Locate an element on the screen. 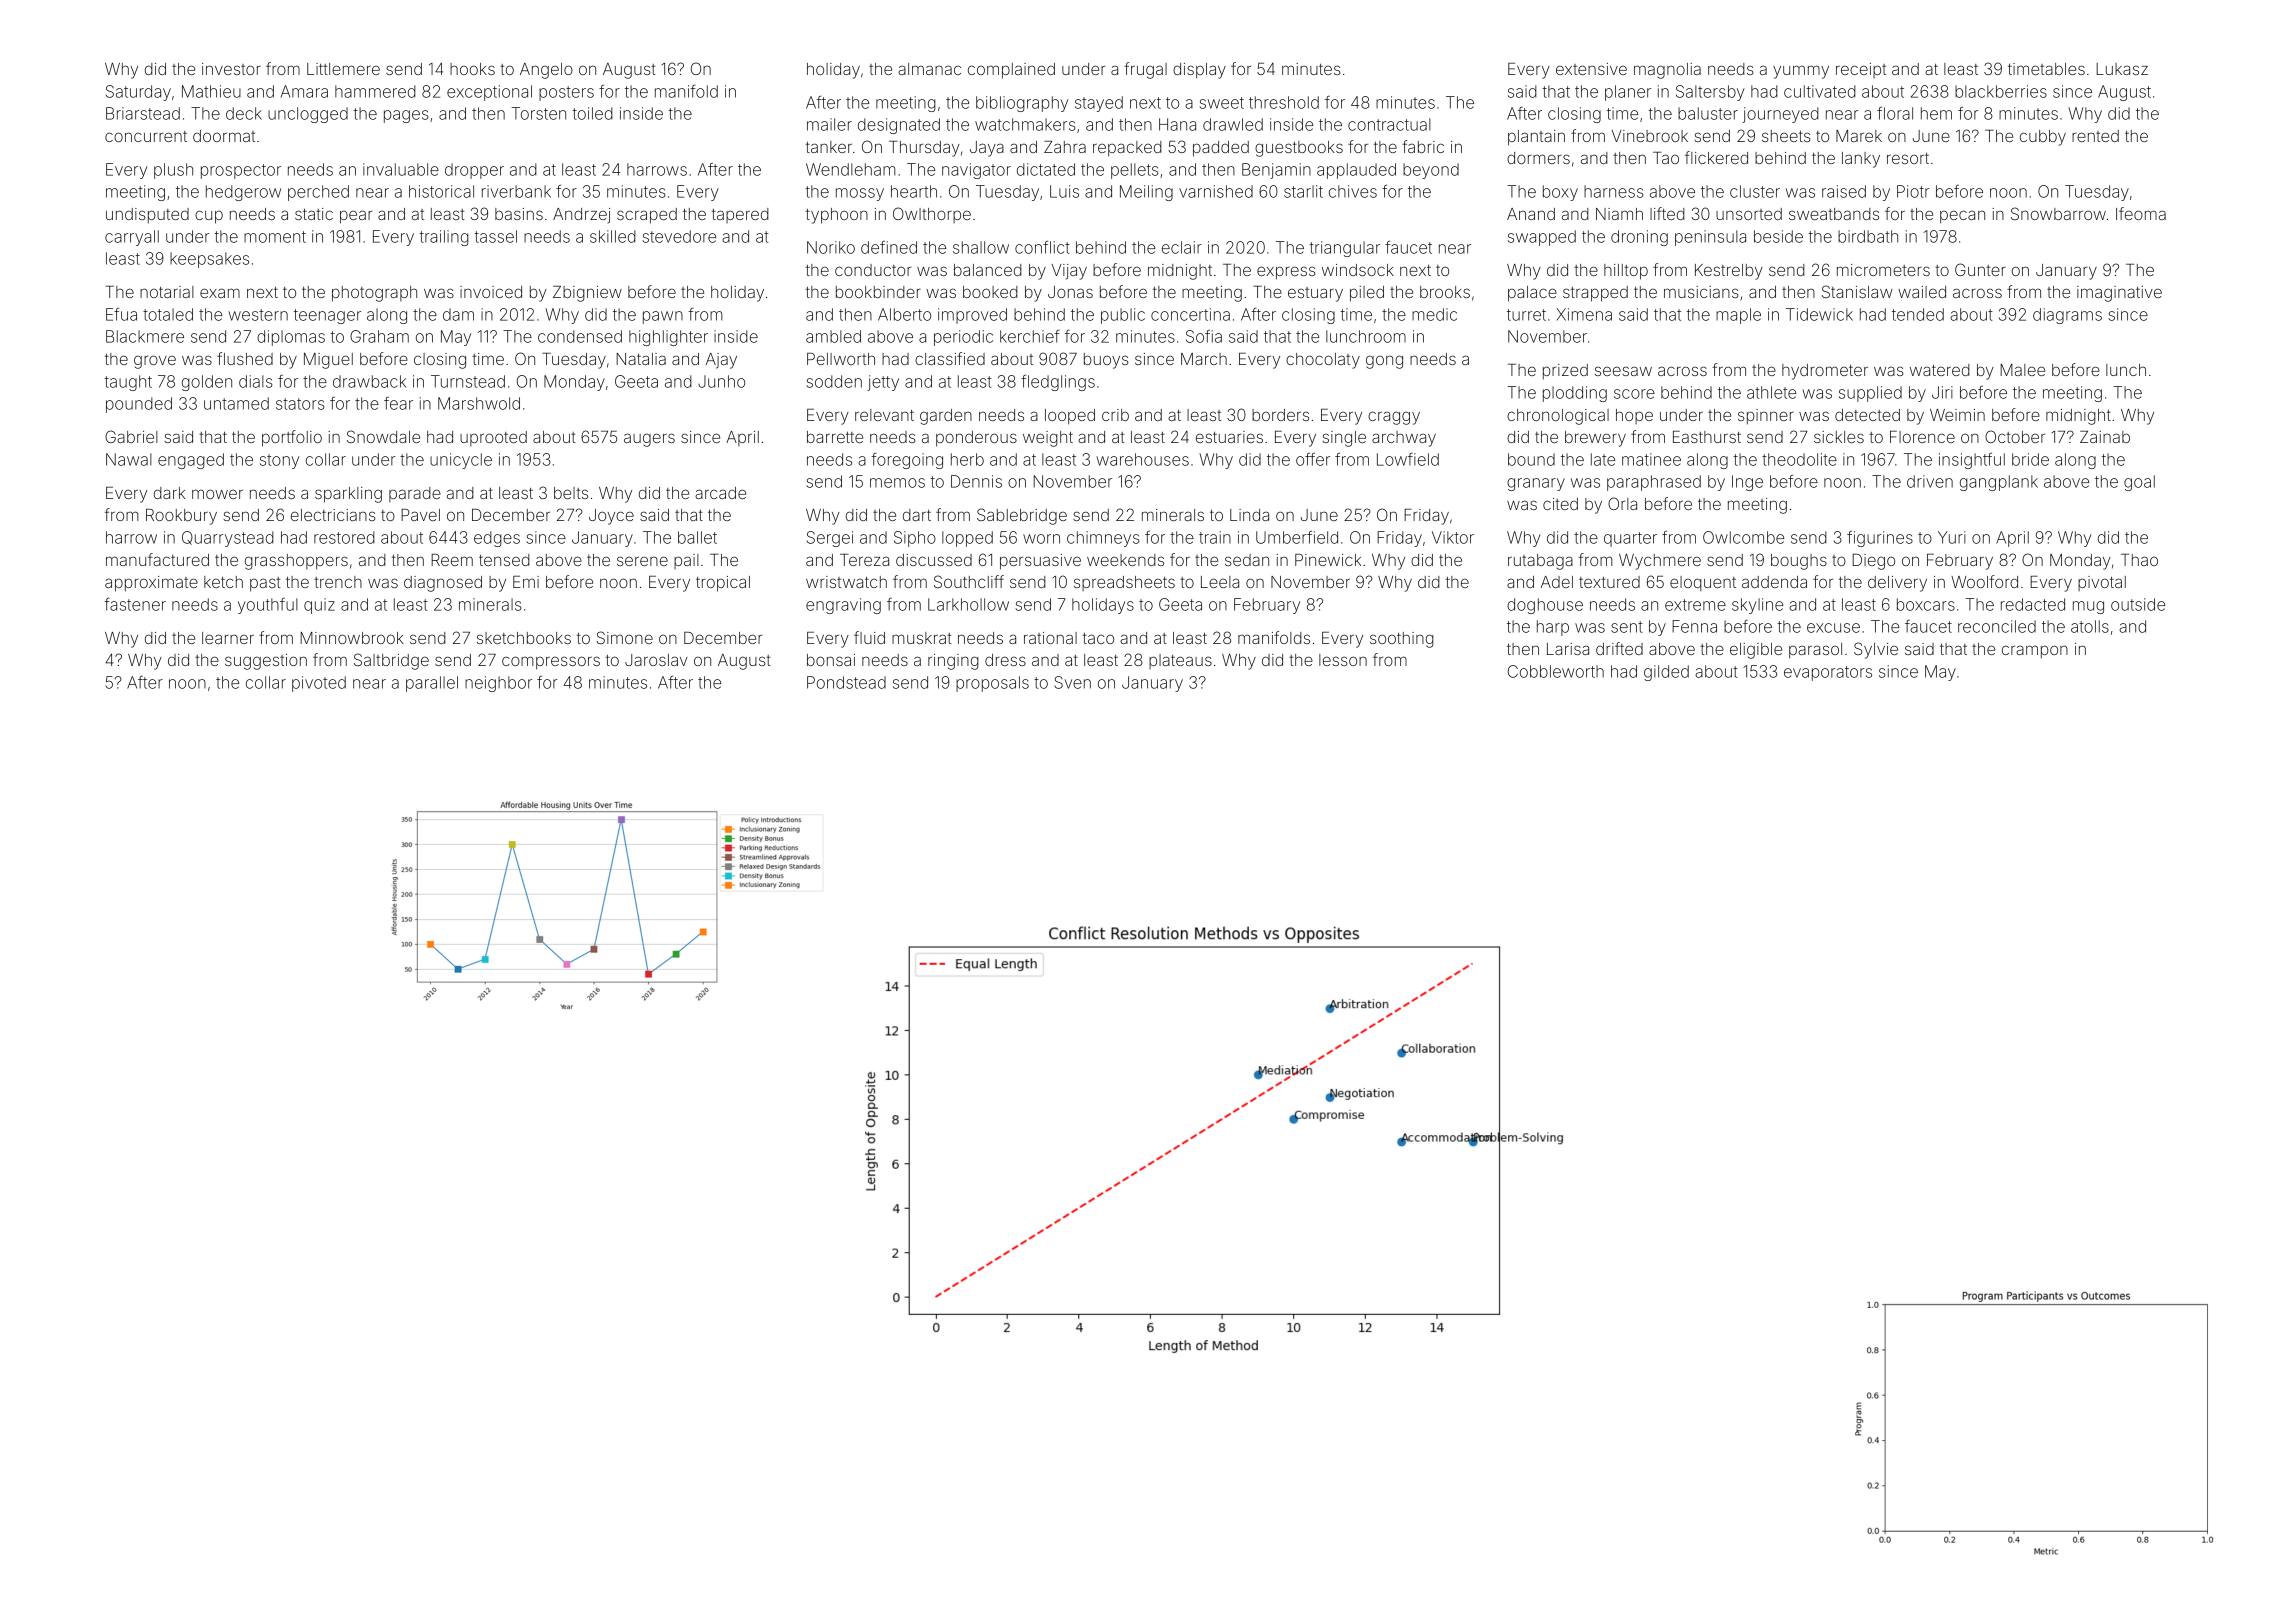 Image resolution: width=2282 pixels, height=1614 pixels. gilded is located at coordinates (1666, 673).
